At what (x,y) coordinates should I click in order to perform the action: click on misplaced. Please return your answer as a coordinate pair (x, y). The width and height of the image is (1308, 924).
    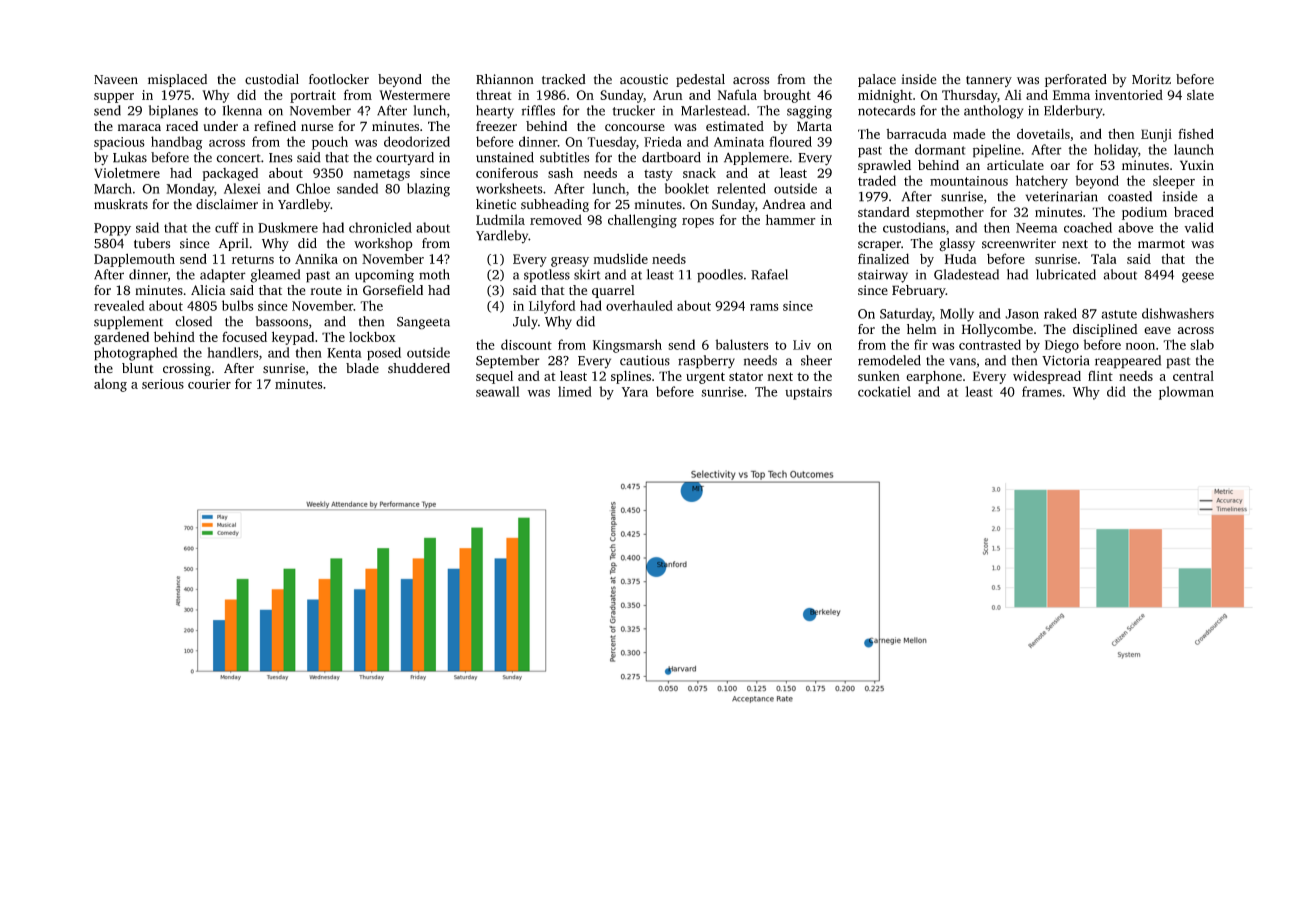
    Looking at the image, I should click on (177, 80).
